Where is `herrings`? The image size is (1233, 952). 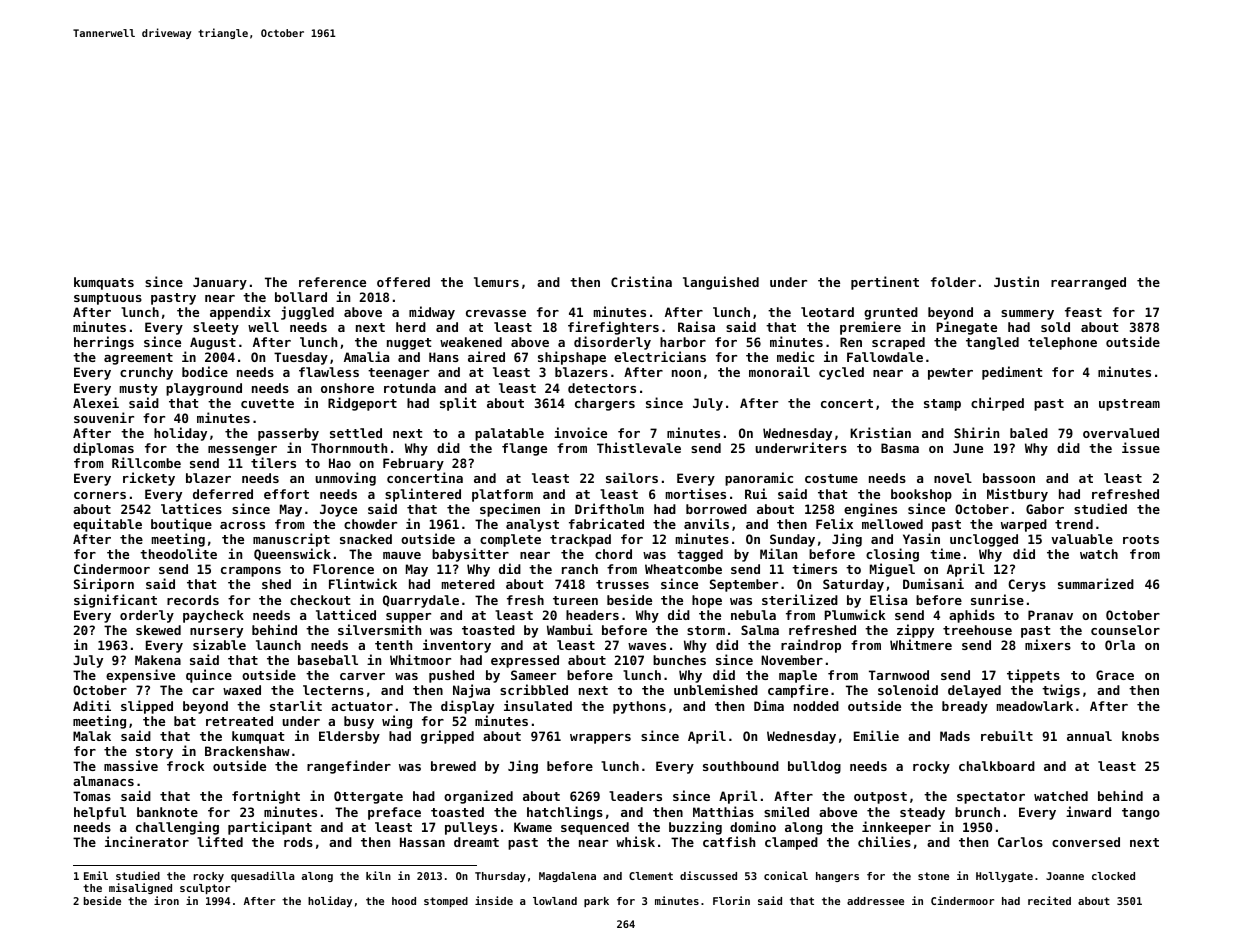 herrings is located at coordinates (104, 343).
